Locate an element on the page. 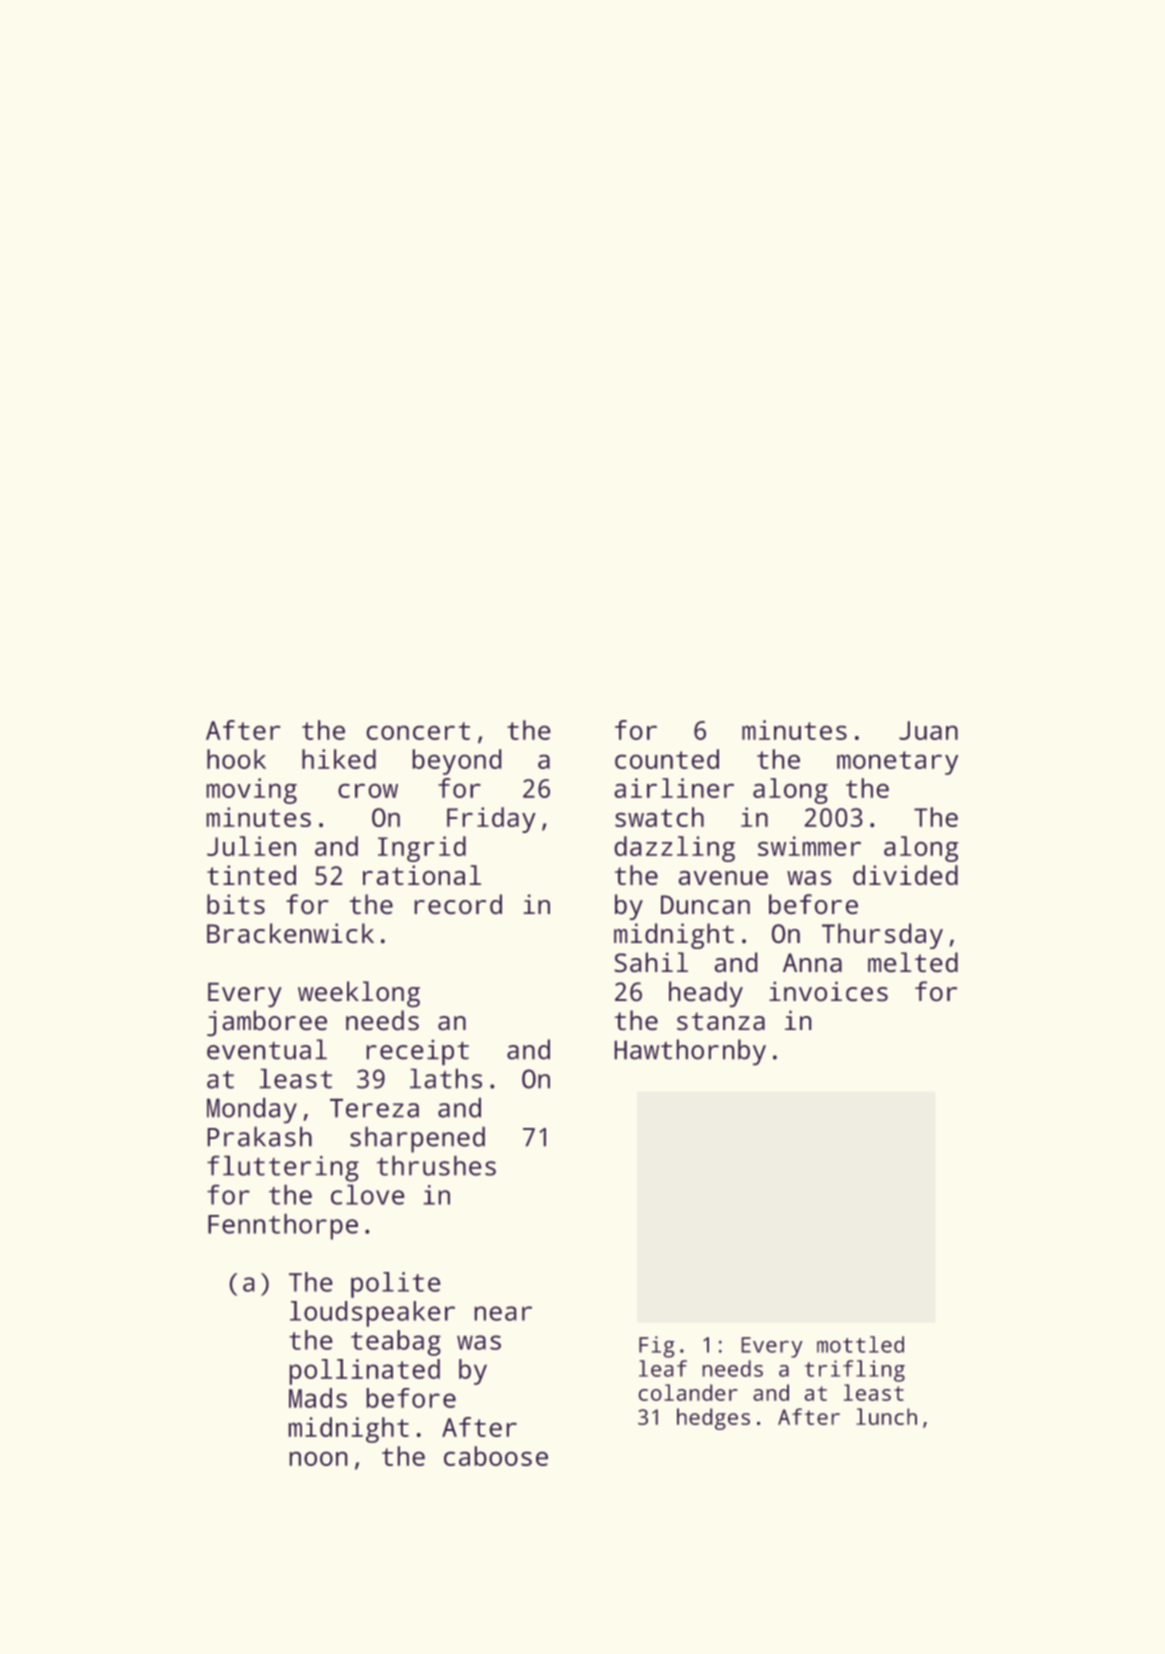 Image resolution: width=1165 pixels, height=1654 pixels. Ingrid is located at coordinates (422, 849).
